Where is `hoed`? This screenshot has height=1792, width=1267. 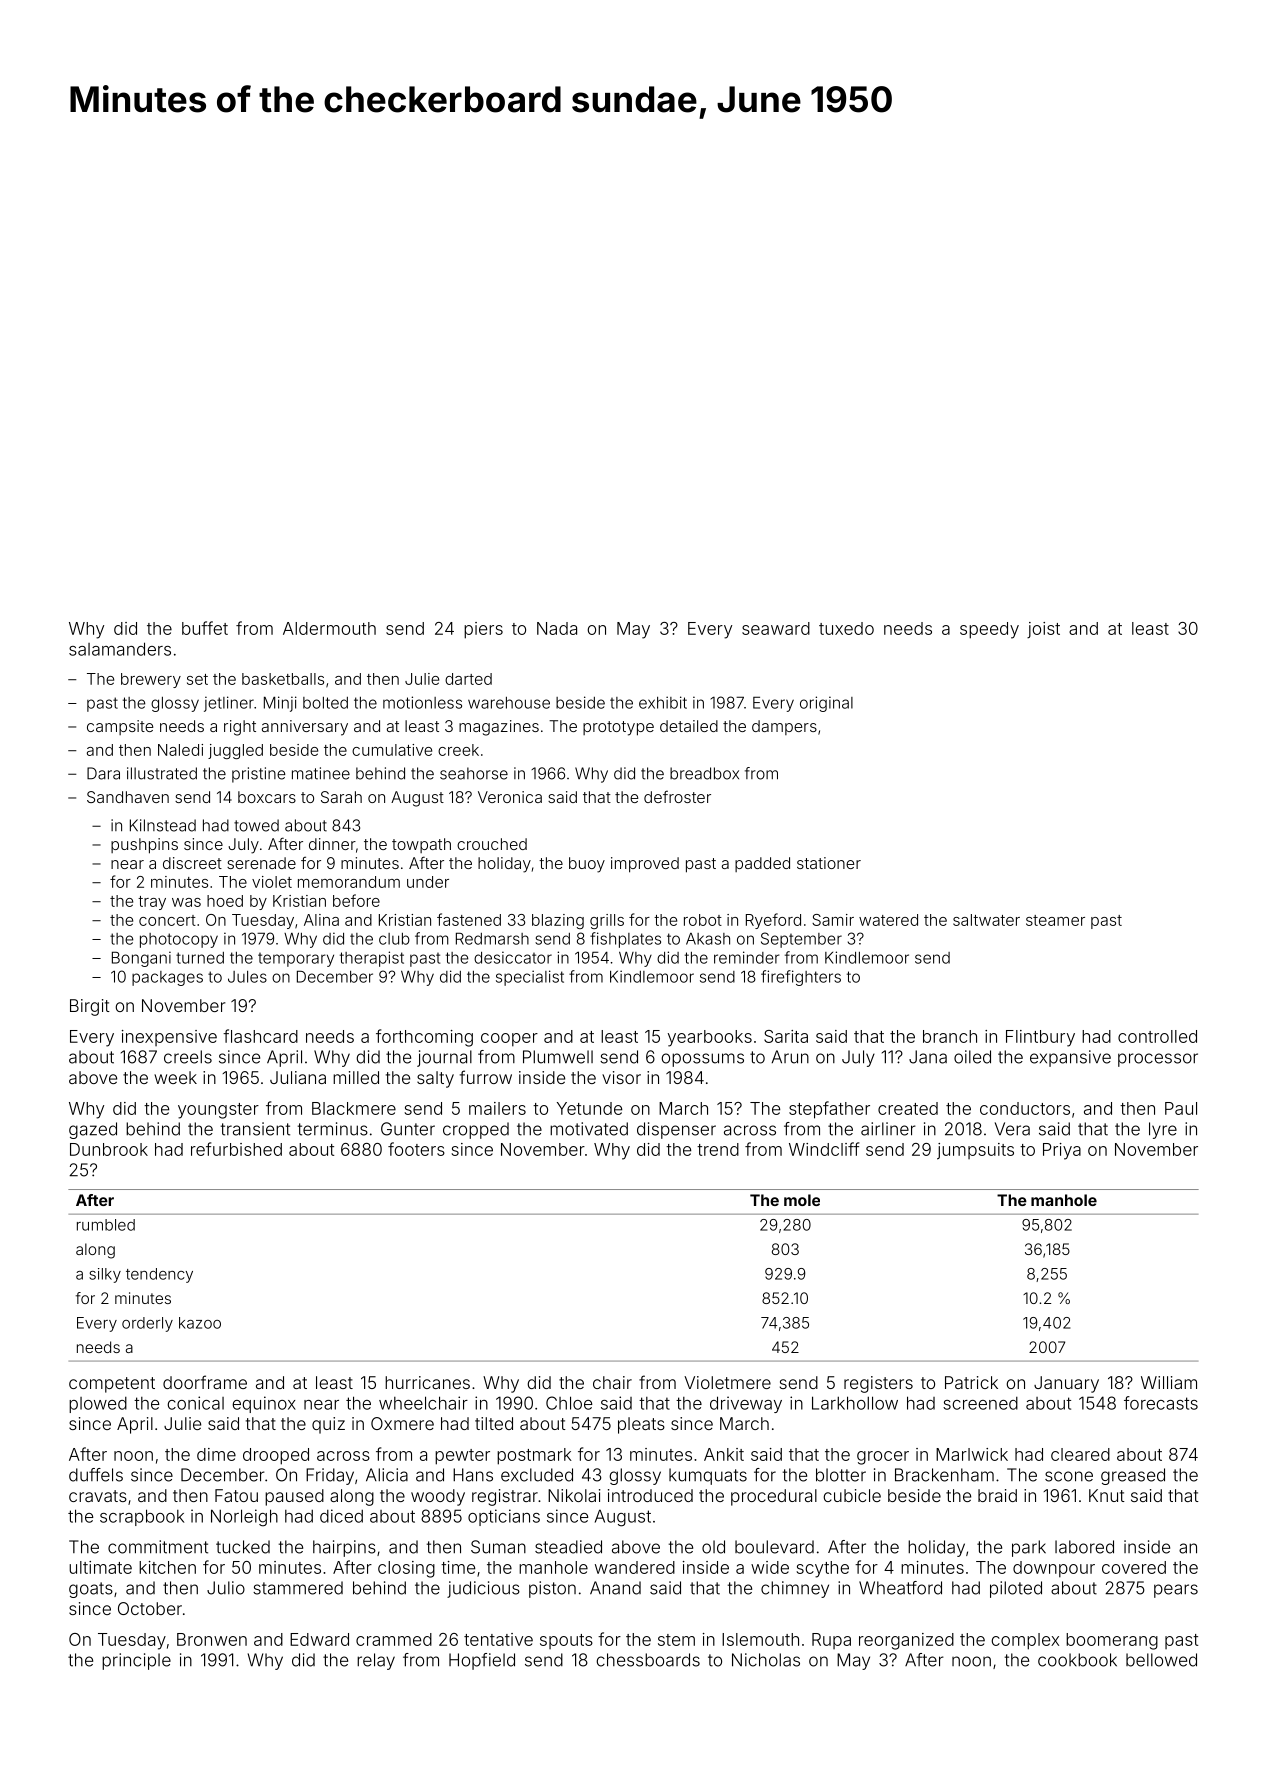
hoed is located at coordinates (225, 901).
